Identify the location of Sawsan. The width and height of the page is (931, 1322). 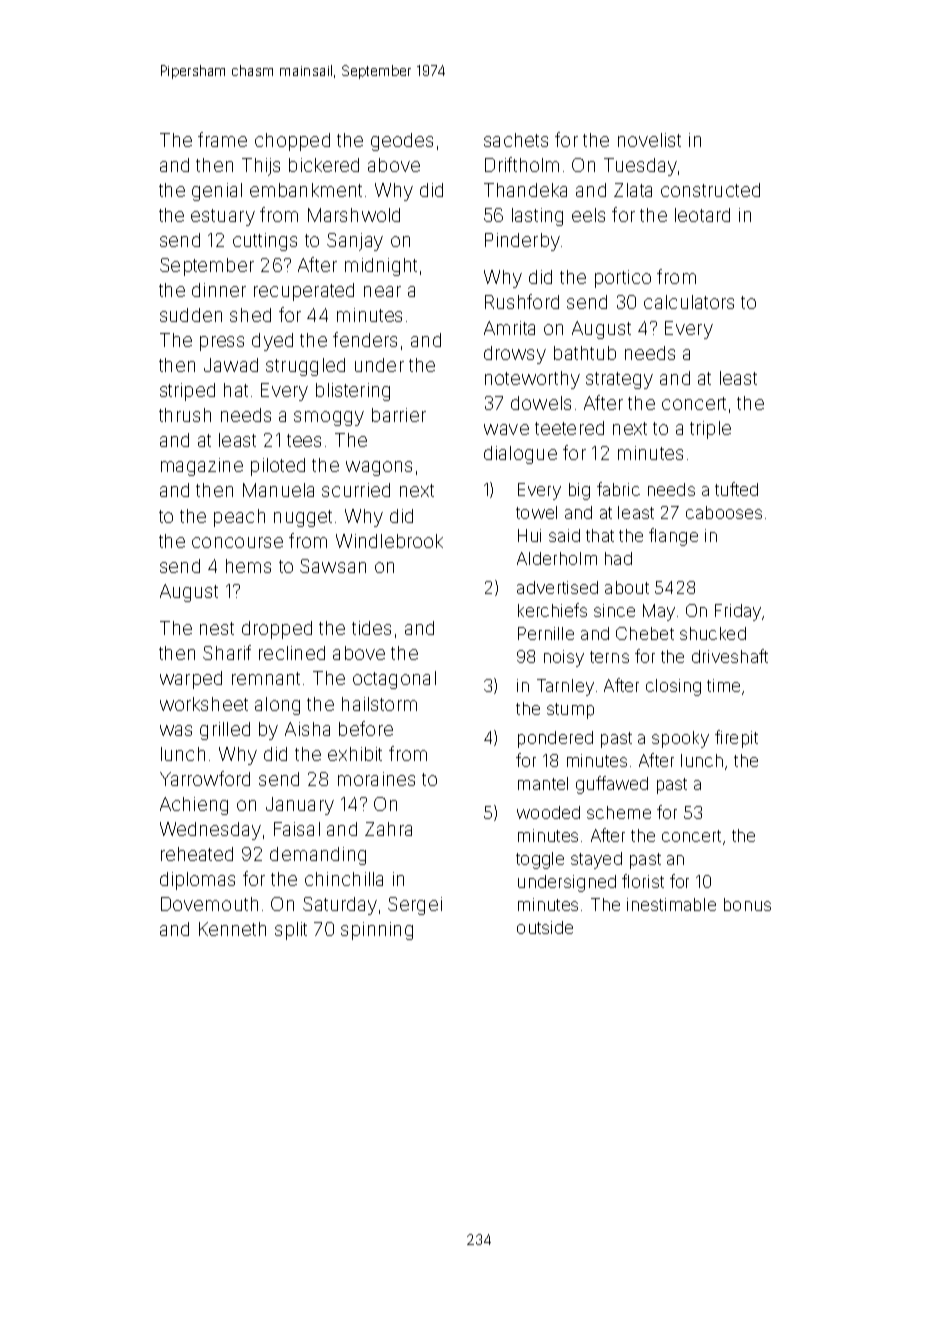
(333, 566).
